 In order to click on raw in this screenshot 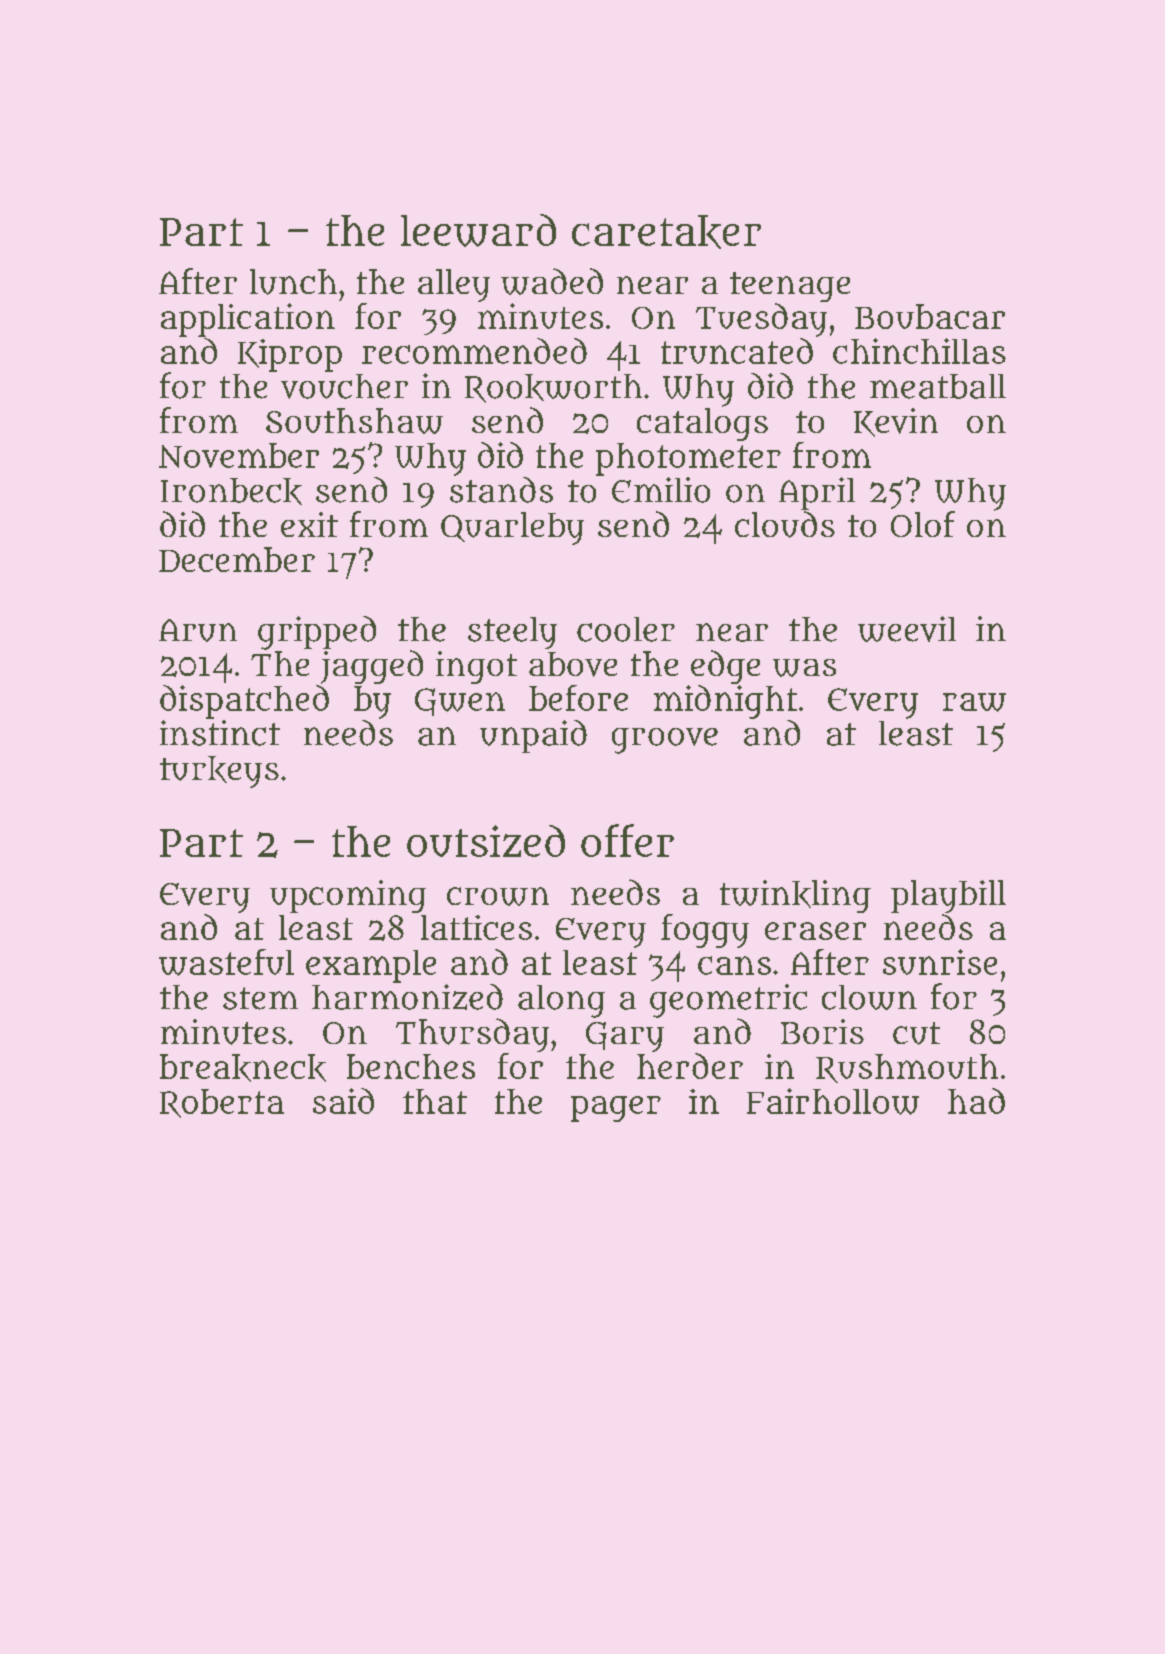, I will do `click(974, 702)`.
